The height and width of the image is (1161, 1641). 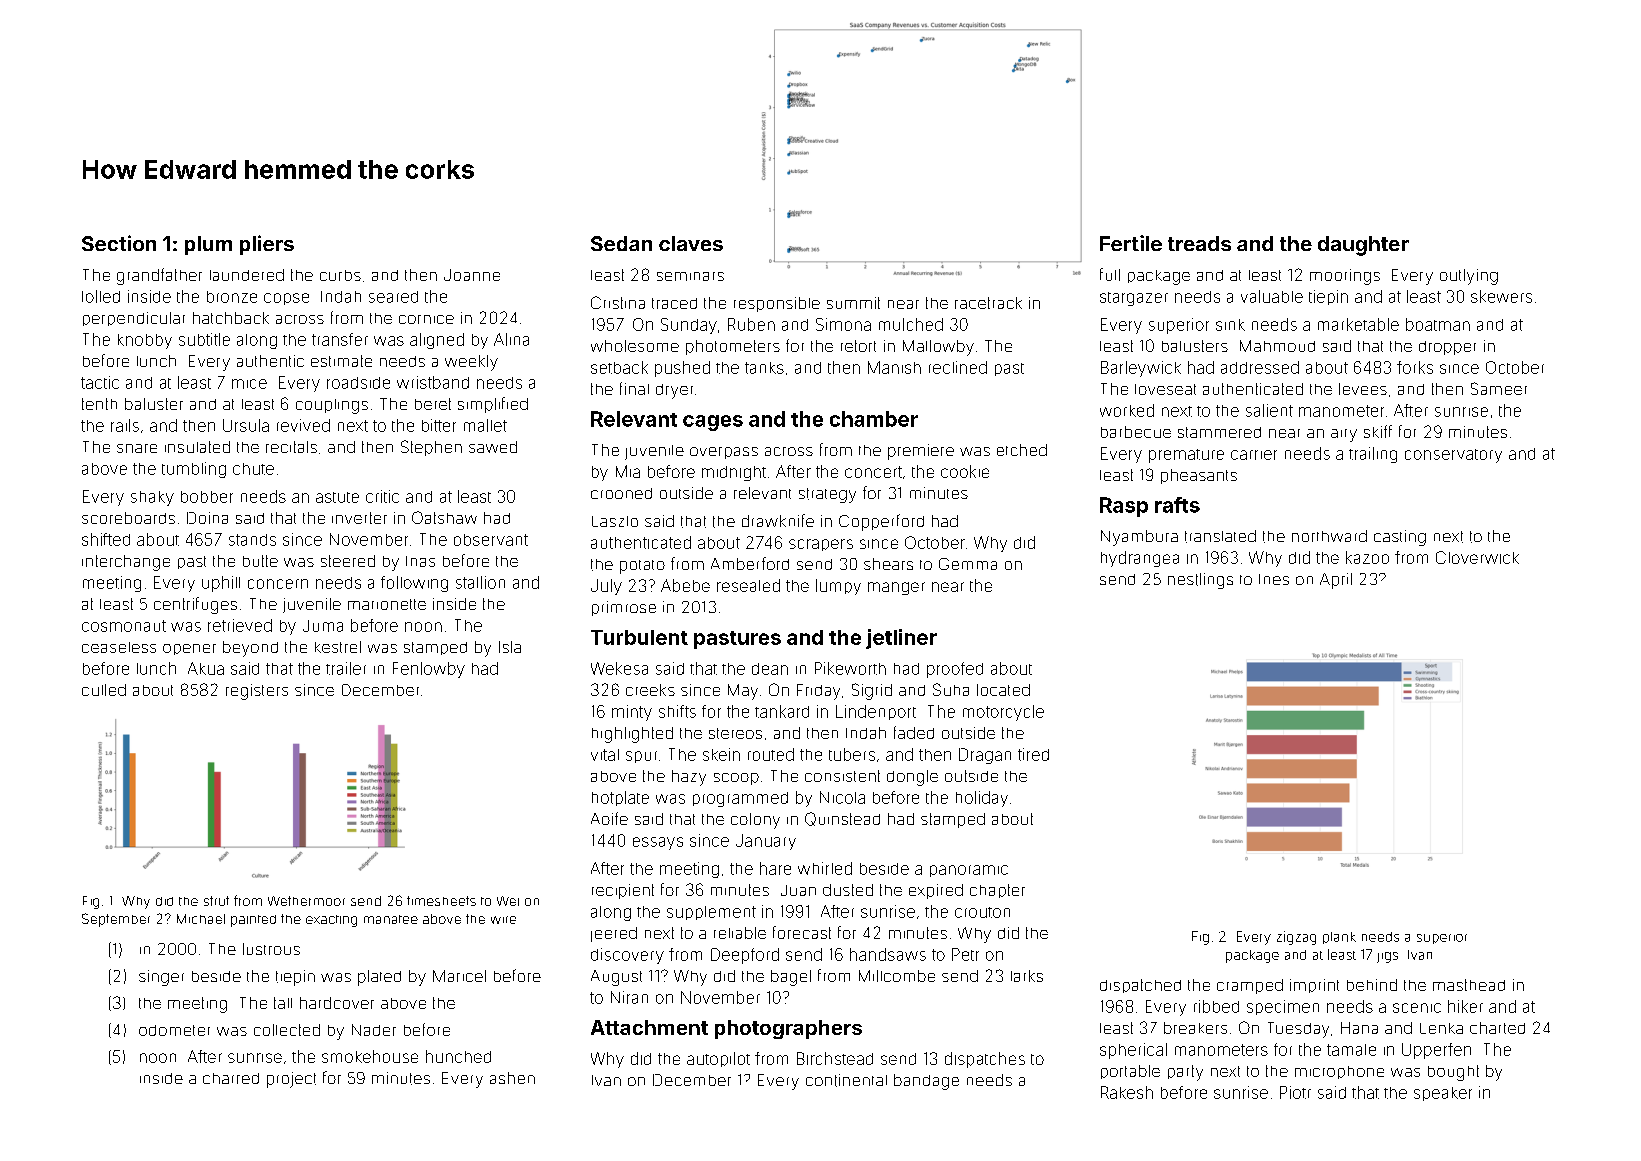 What do you see at coordinates (174, 1030) in the image?
I see `odometer` at bounding box center [174, 1030].
